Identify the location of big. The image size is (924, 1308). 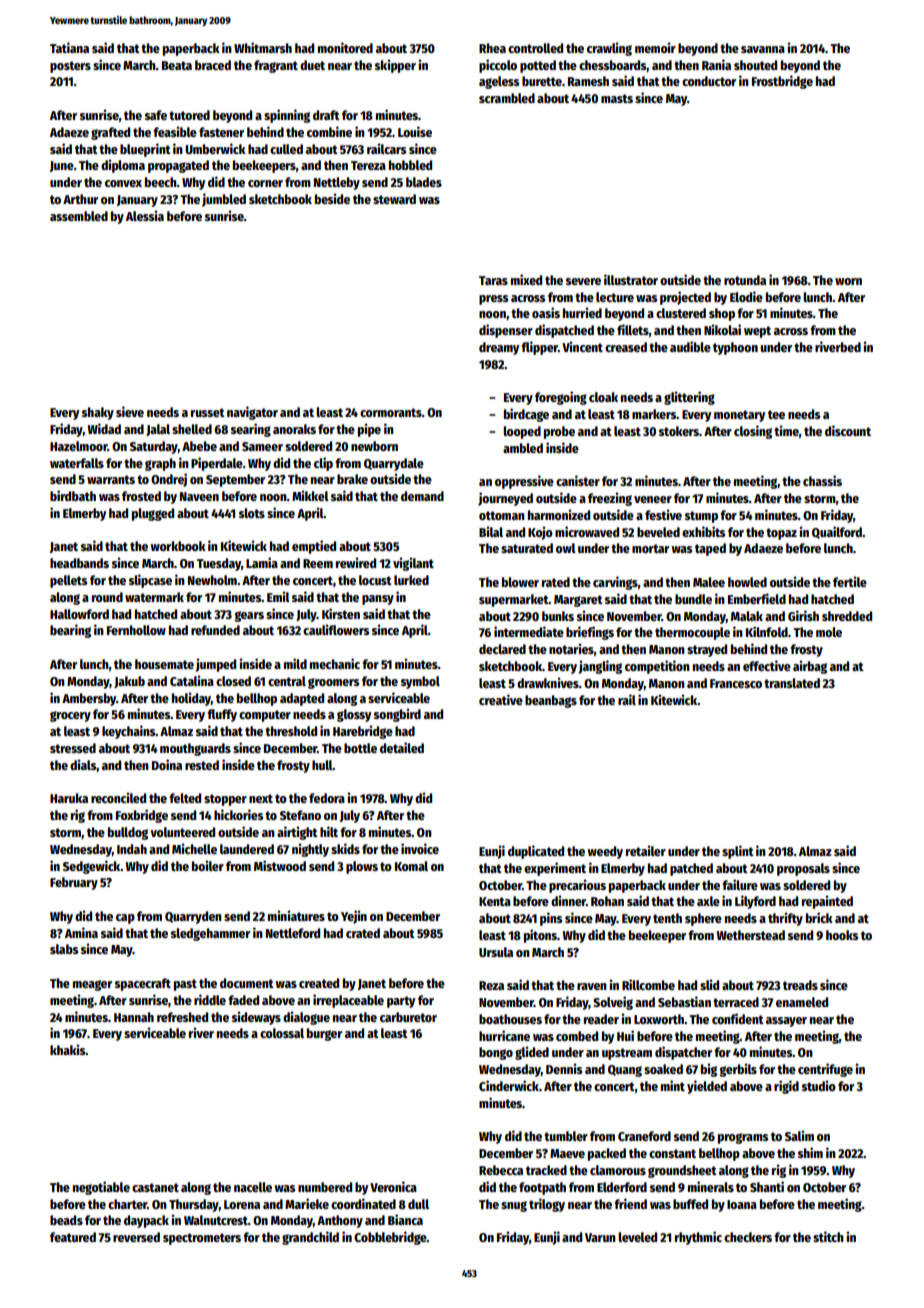
(709, 1070).
